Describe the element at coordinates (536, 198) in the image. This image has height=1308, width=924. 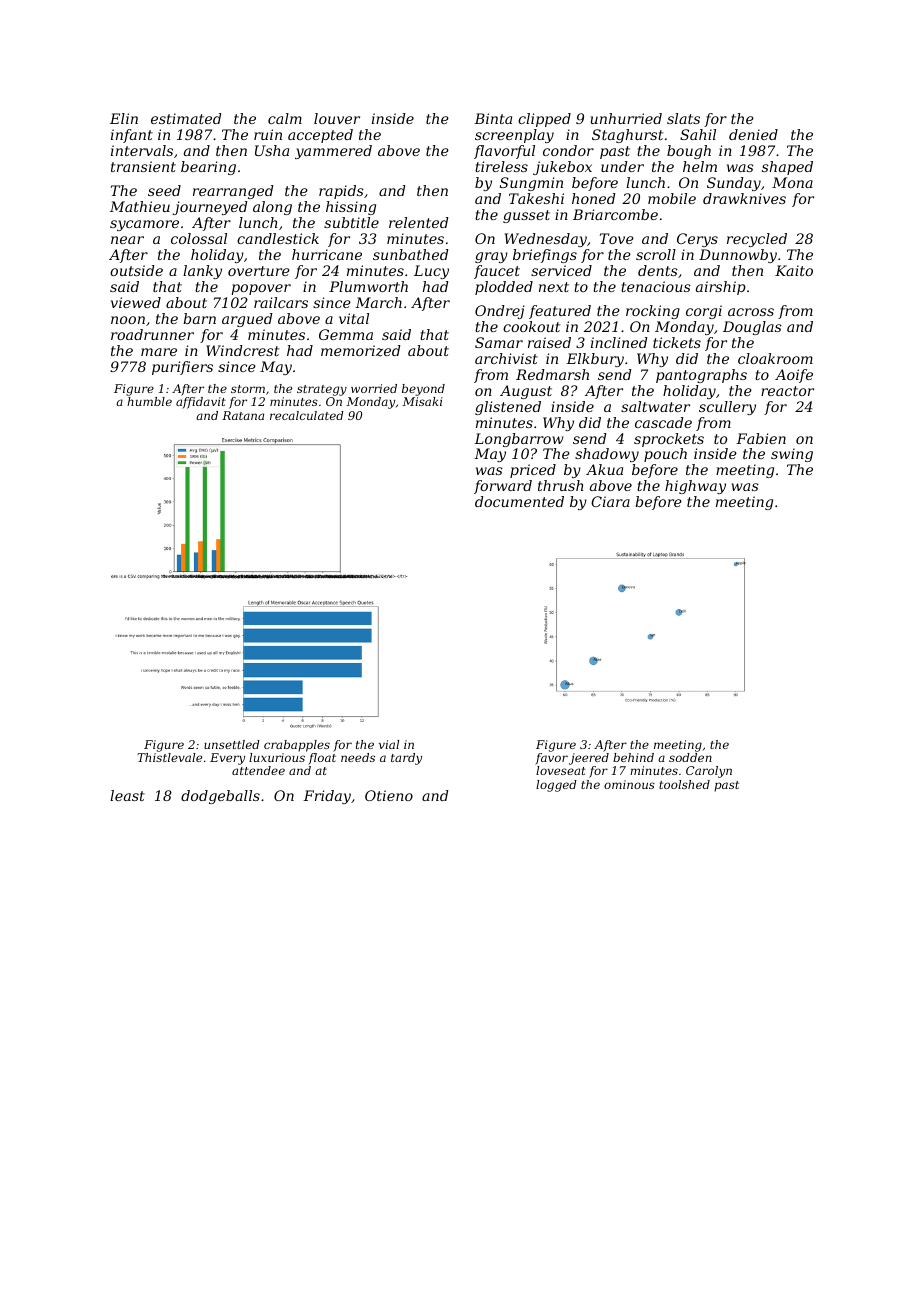
I see `Takeshi` at that location.
